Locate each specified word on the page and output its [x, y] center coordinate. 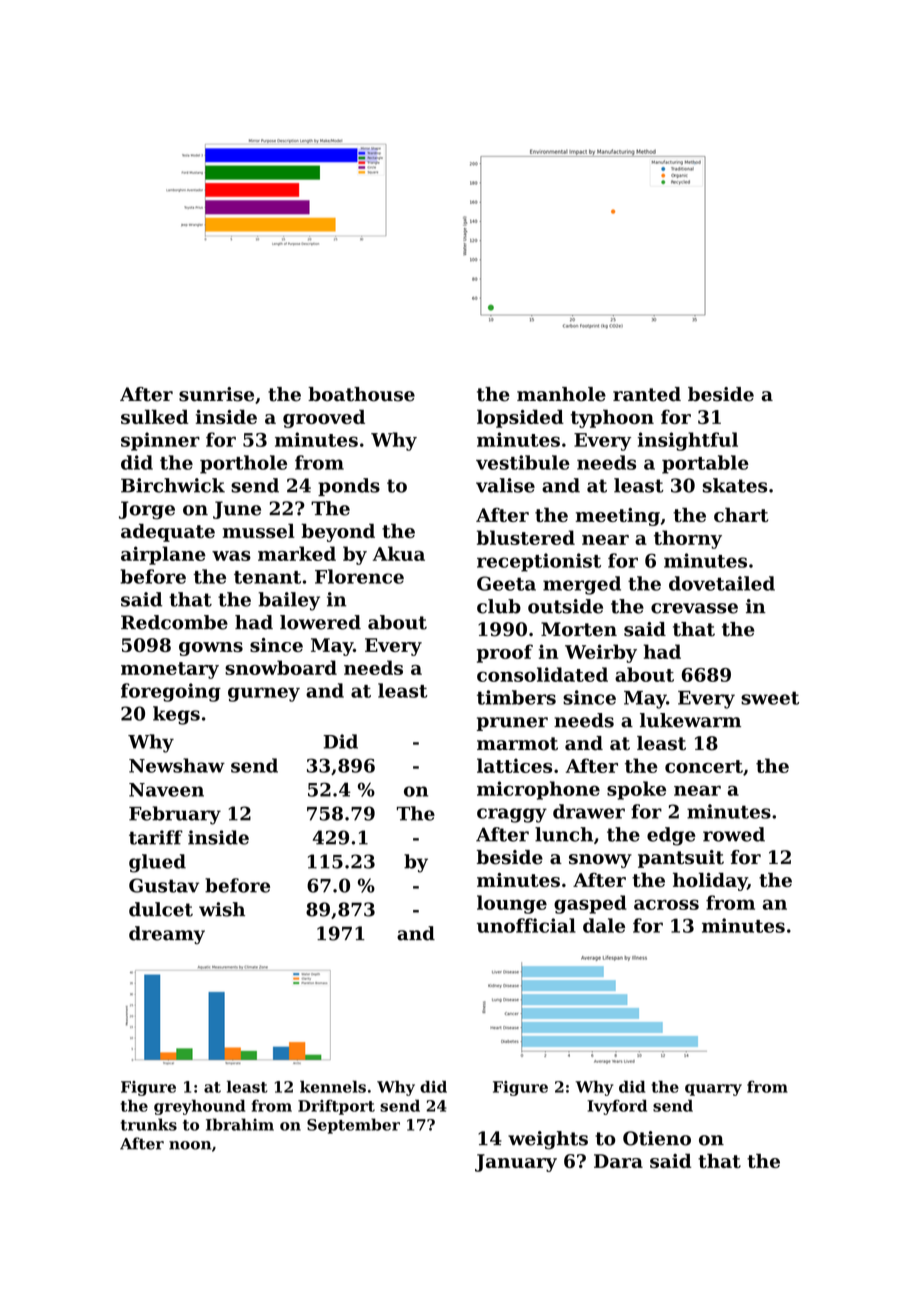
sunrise [216, 394]
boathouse [361, 394]
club [499, 606]
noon [190, 1145]
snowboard [281, 667]
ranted [647, 394]
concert [704, 766]
